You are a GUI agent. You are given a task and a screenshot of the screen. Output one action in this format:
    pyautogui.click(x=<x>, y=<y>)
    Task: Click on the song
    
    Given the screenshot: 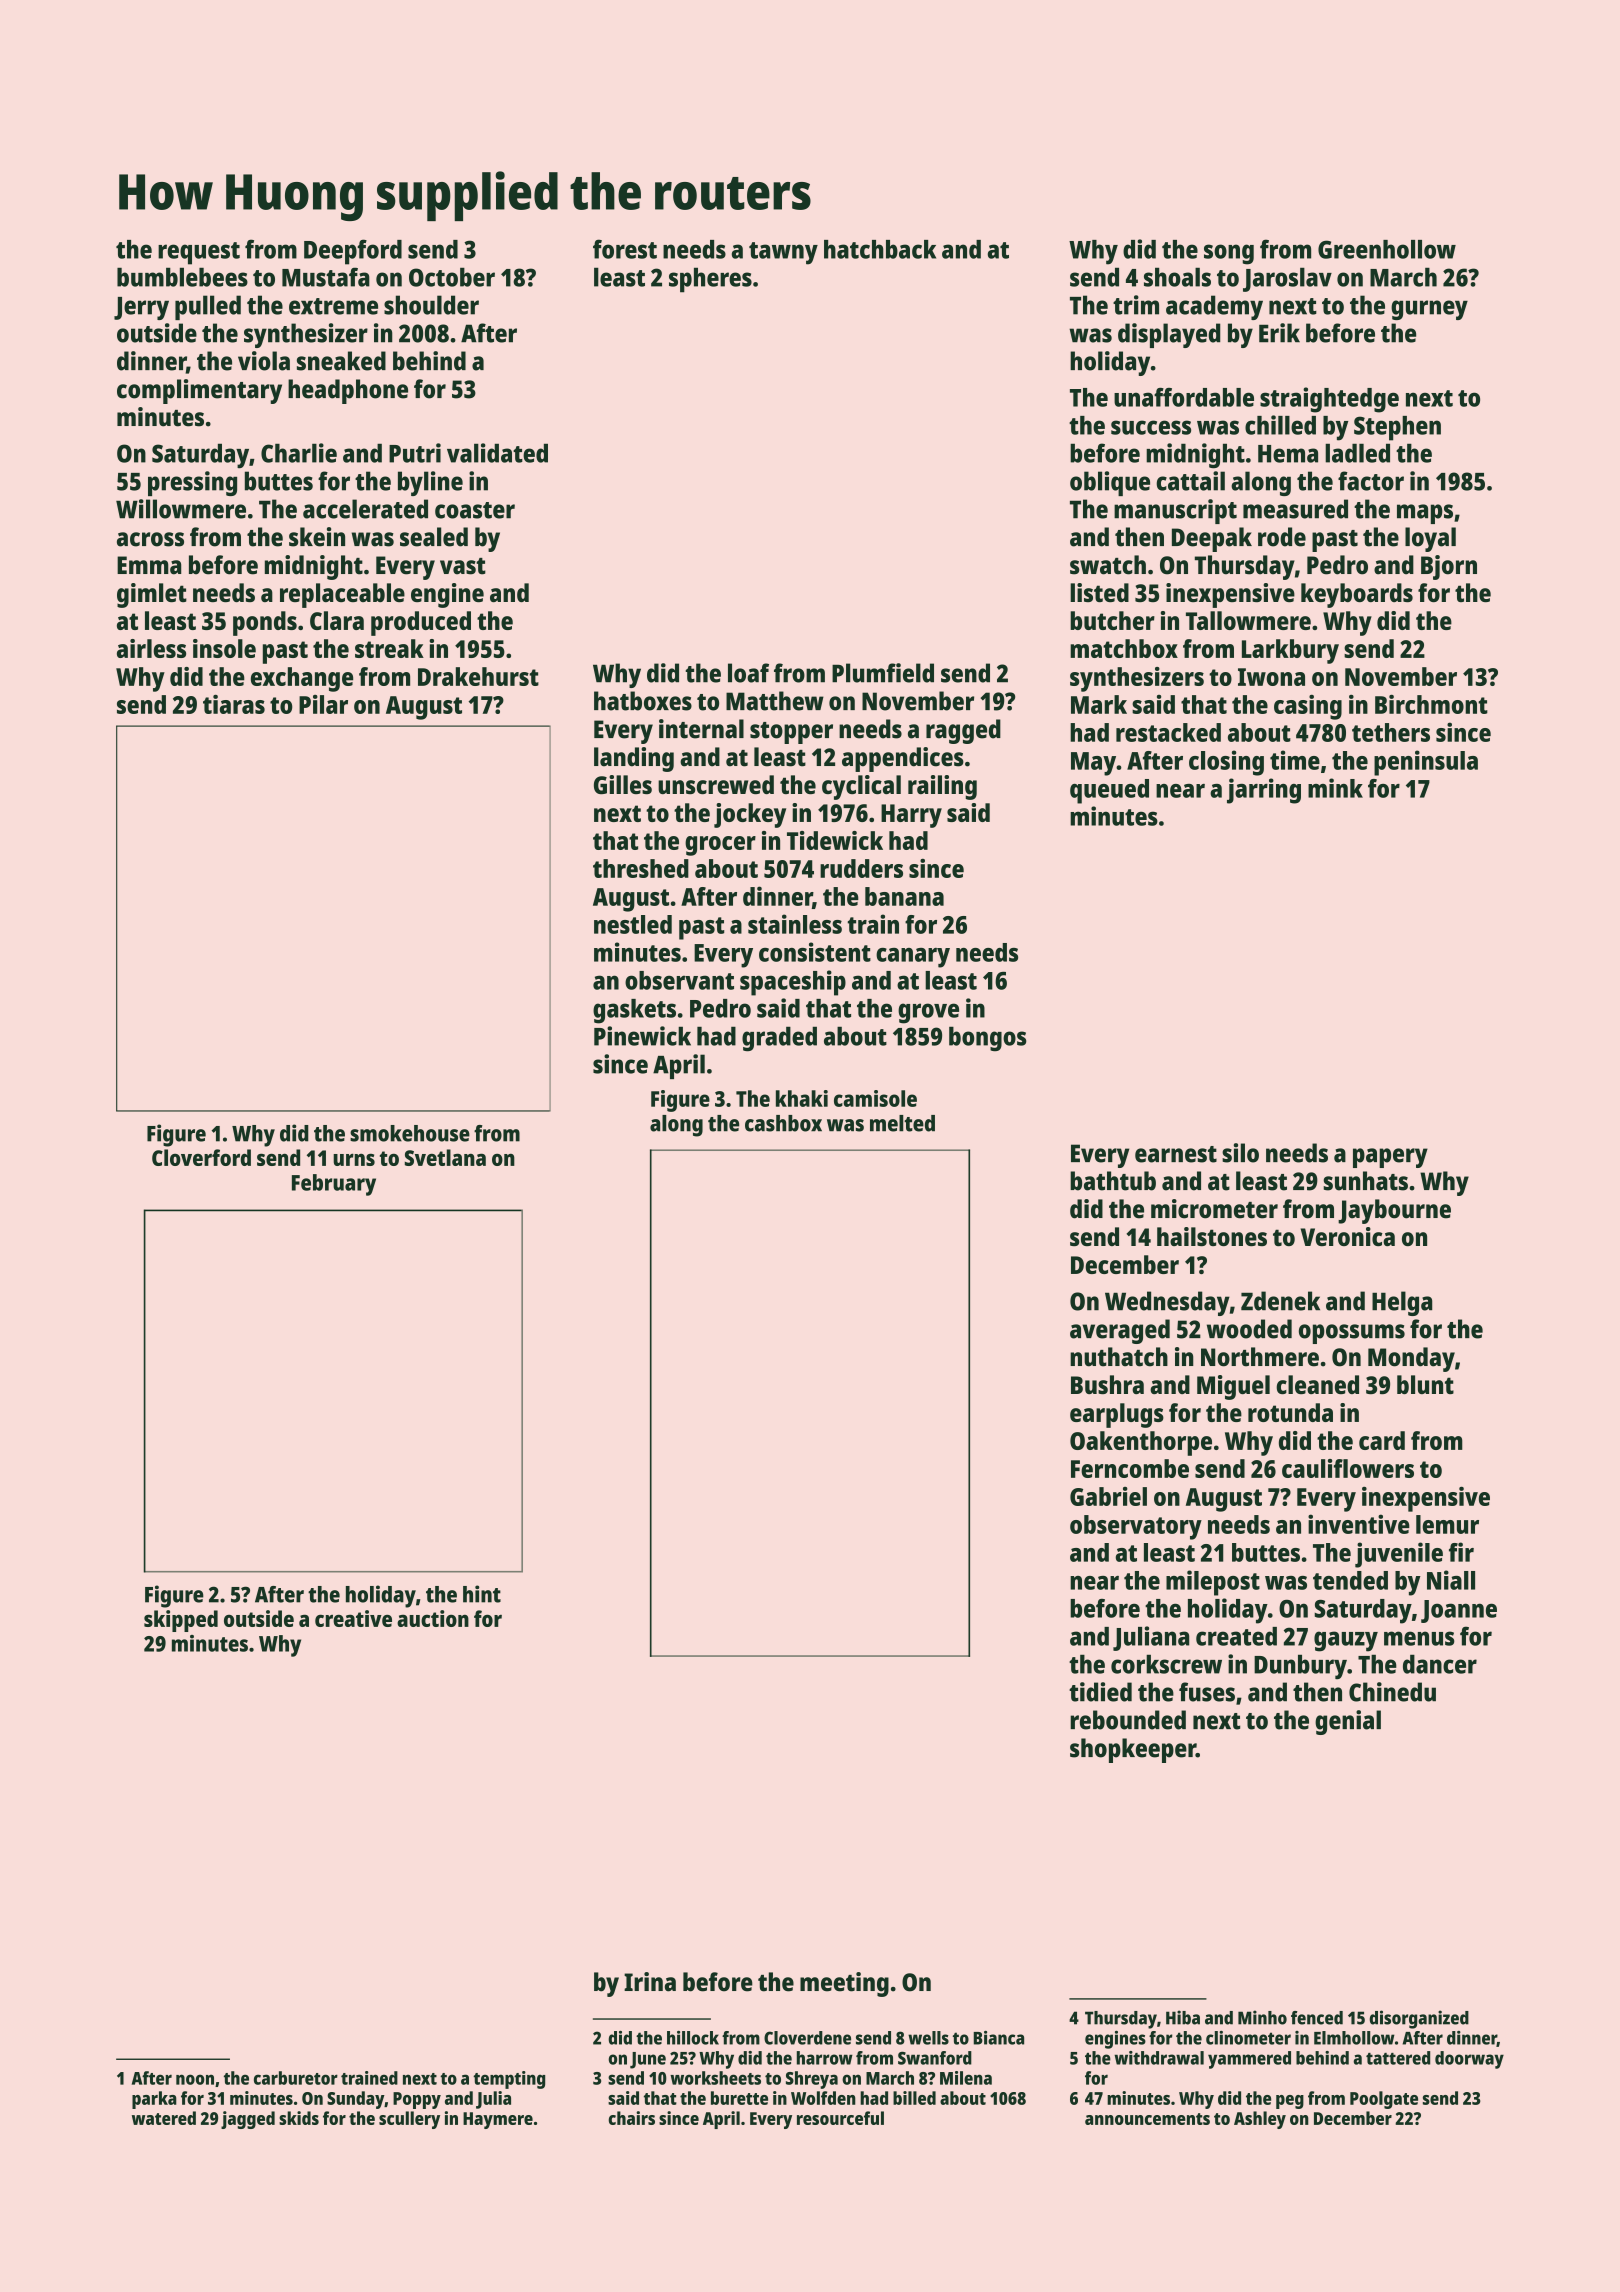 What is the action you would take?
    pyautogui.click(x=1229, y=254)
